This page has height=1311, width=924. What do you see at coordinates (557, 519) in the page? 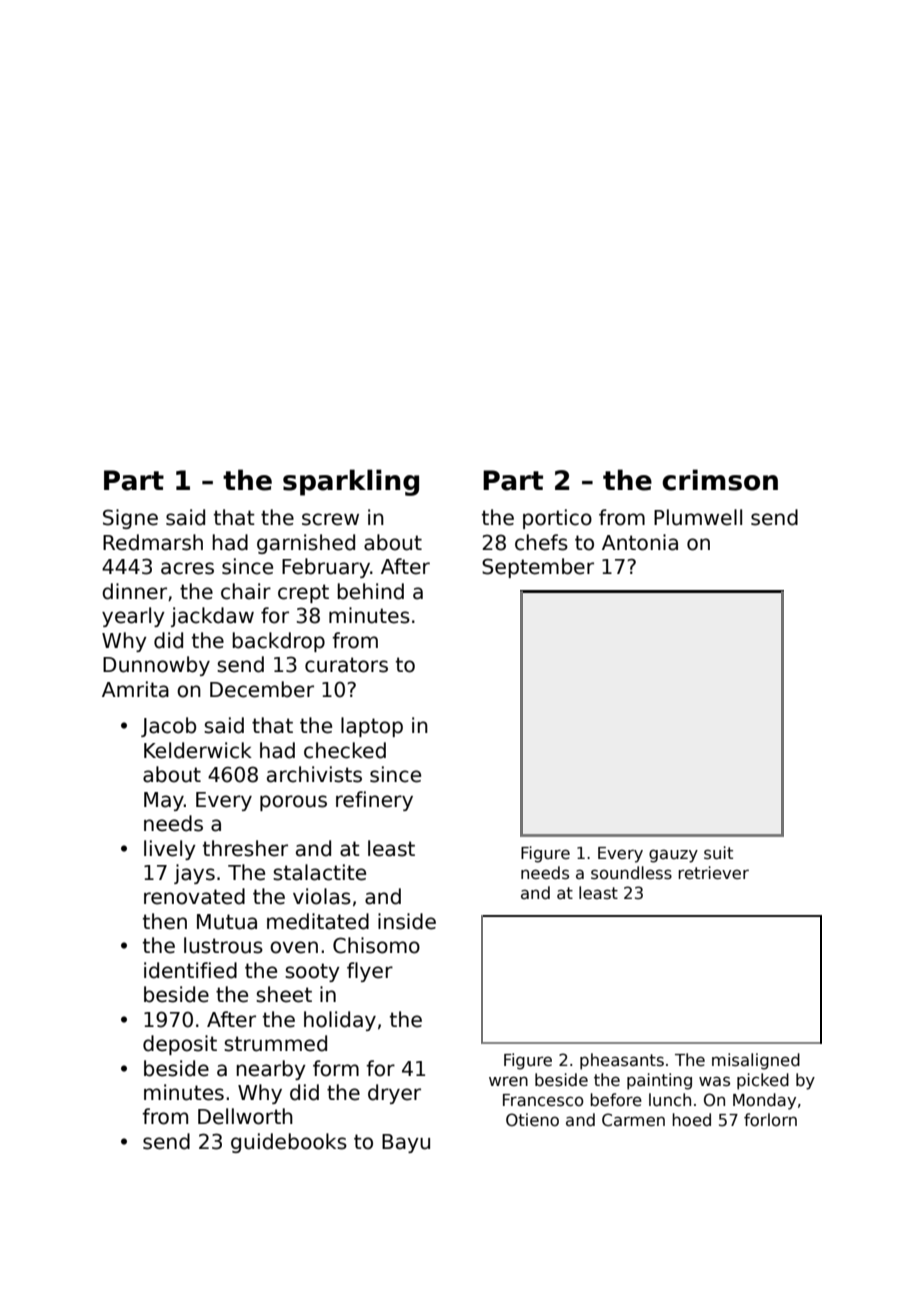
I see `portico` at bounding box center [557, 519].
